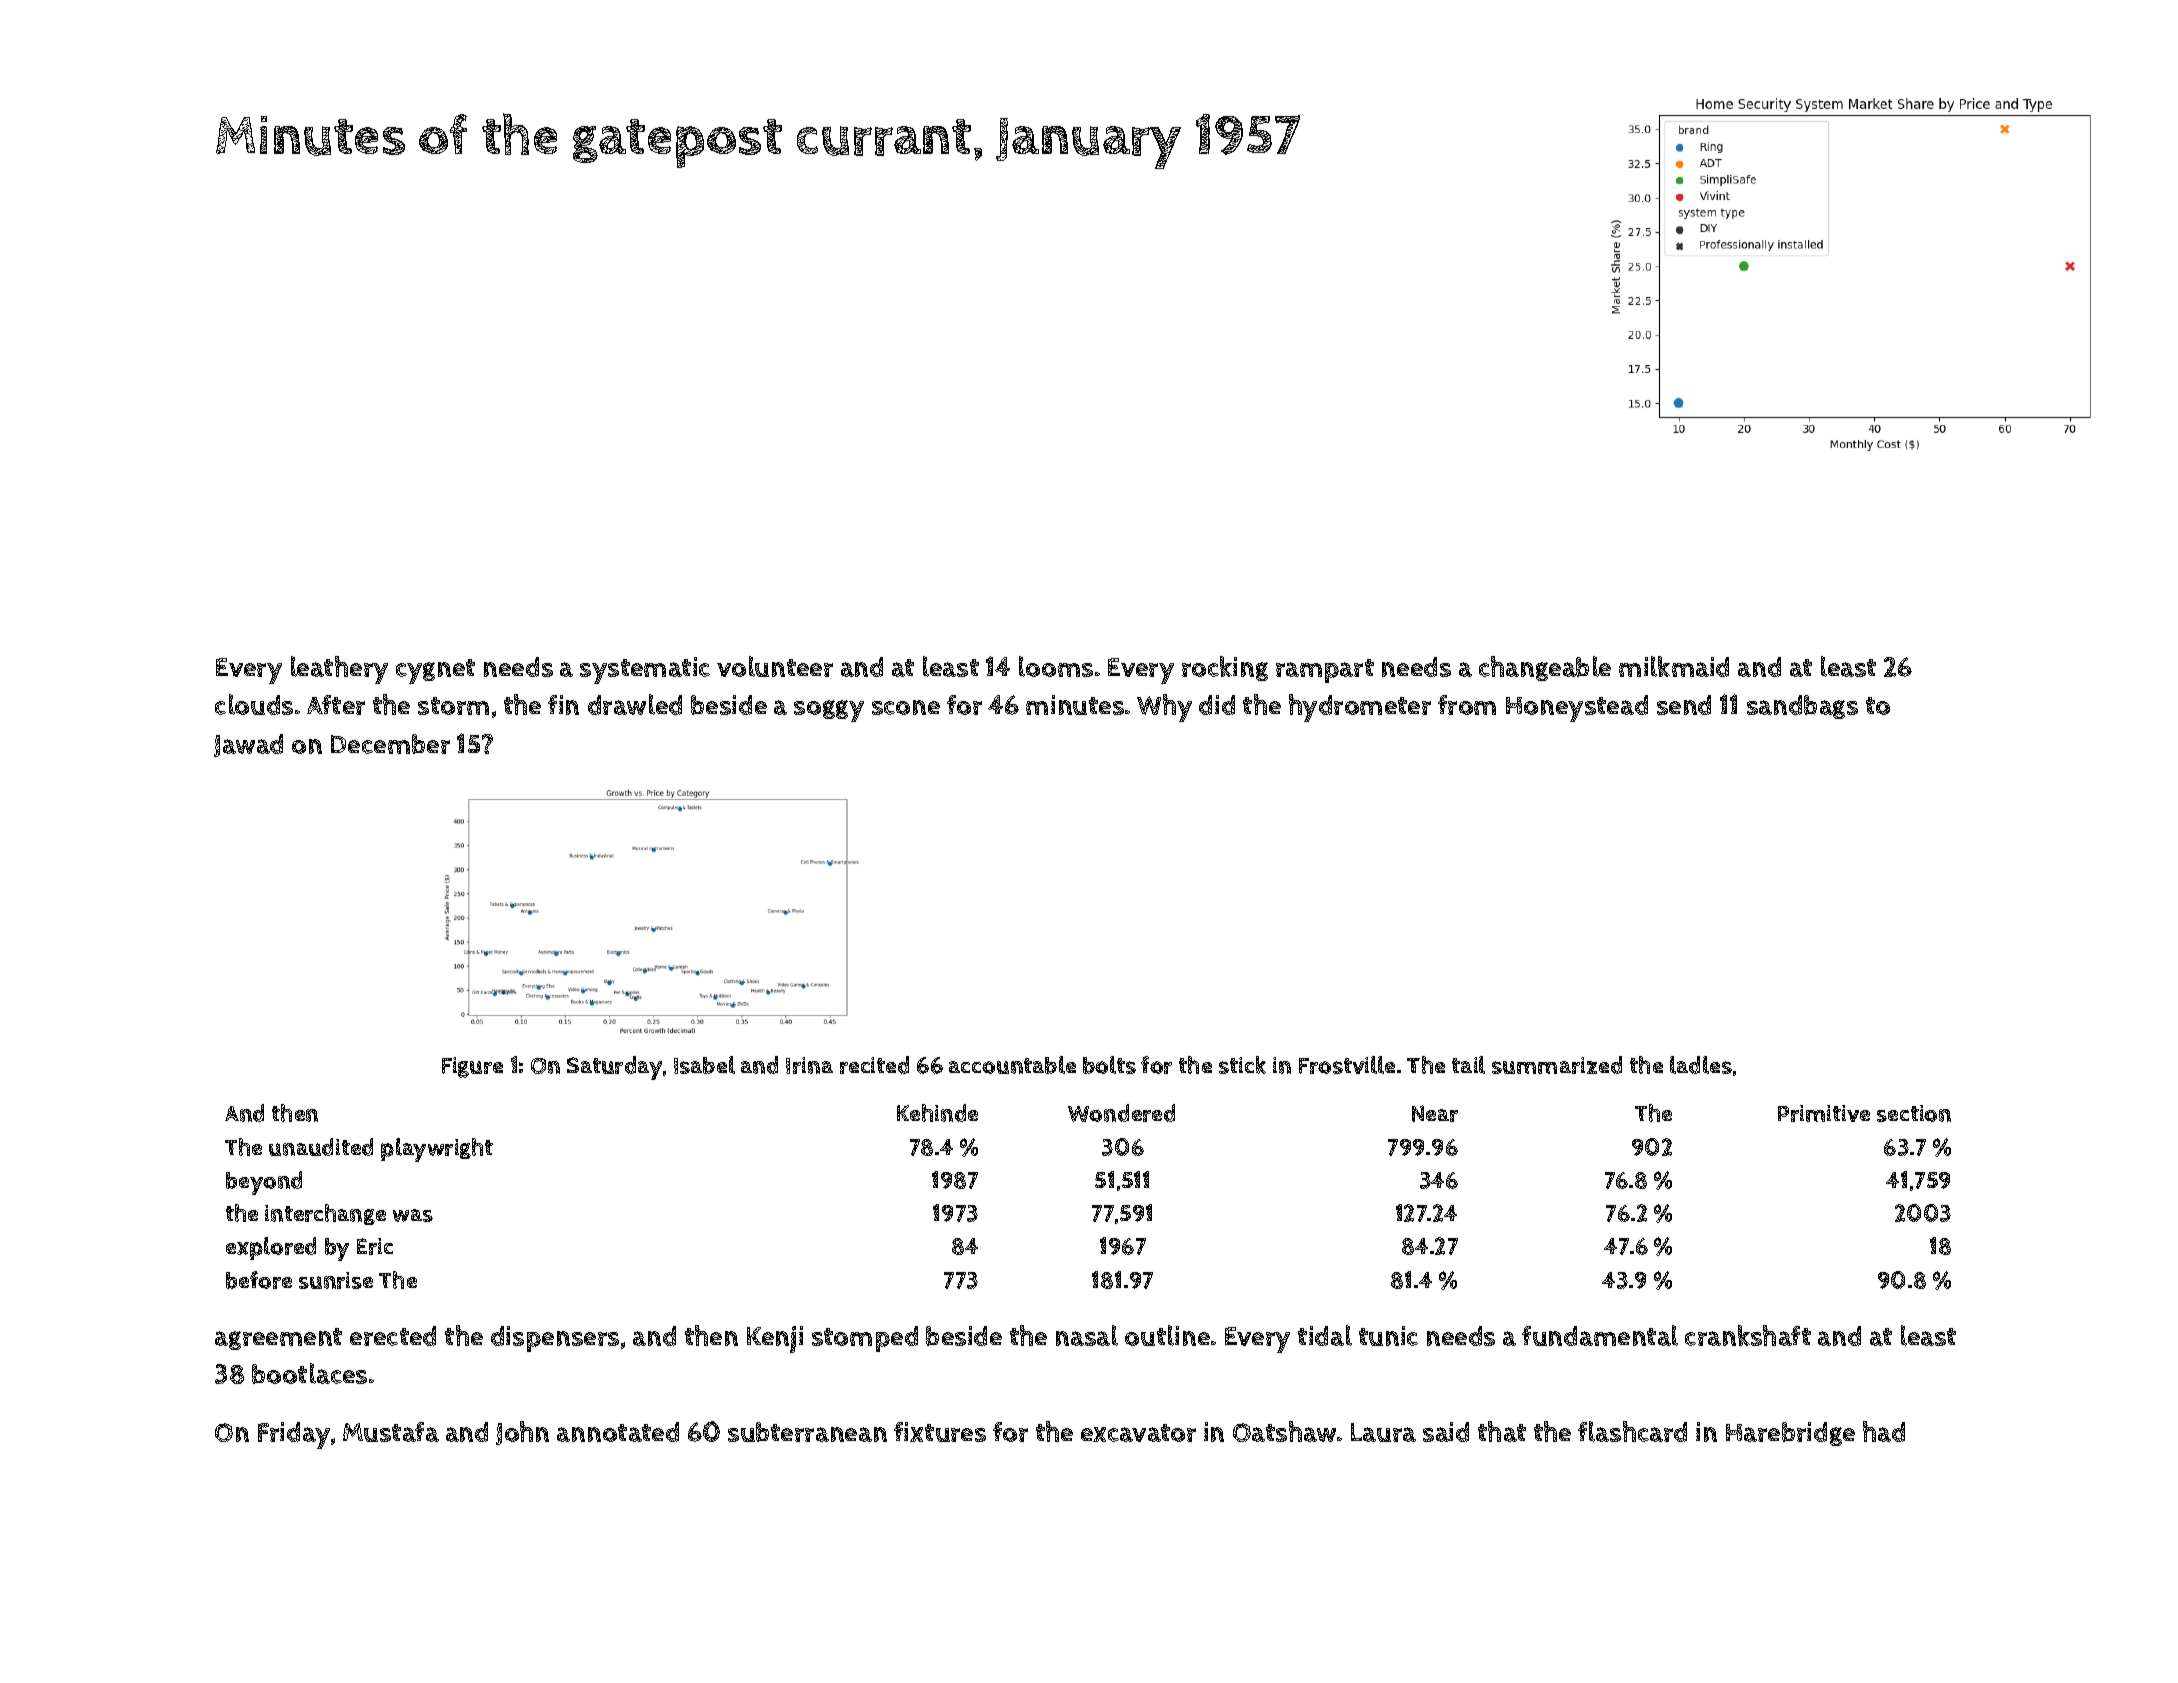  What do you see at coordinates (809, 1065) in the screenshot?
I see `Irina` at bounding box center [809, 1065].
